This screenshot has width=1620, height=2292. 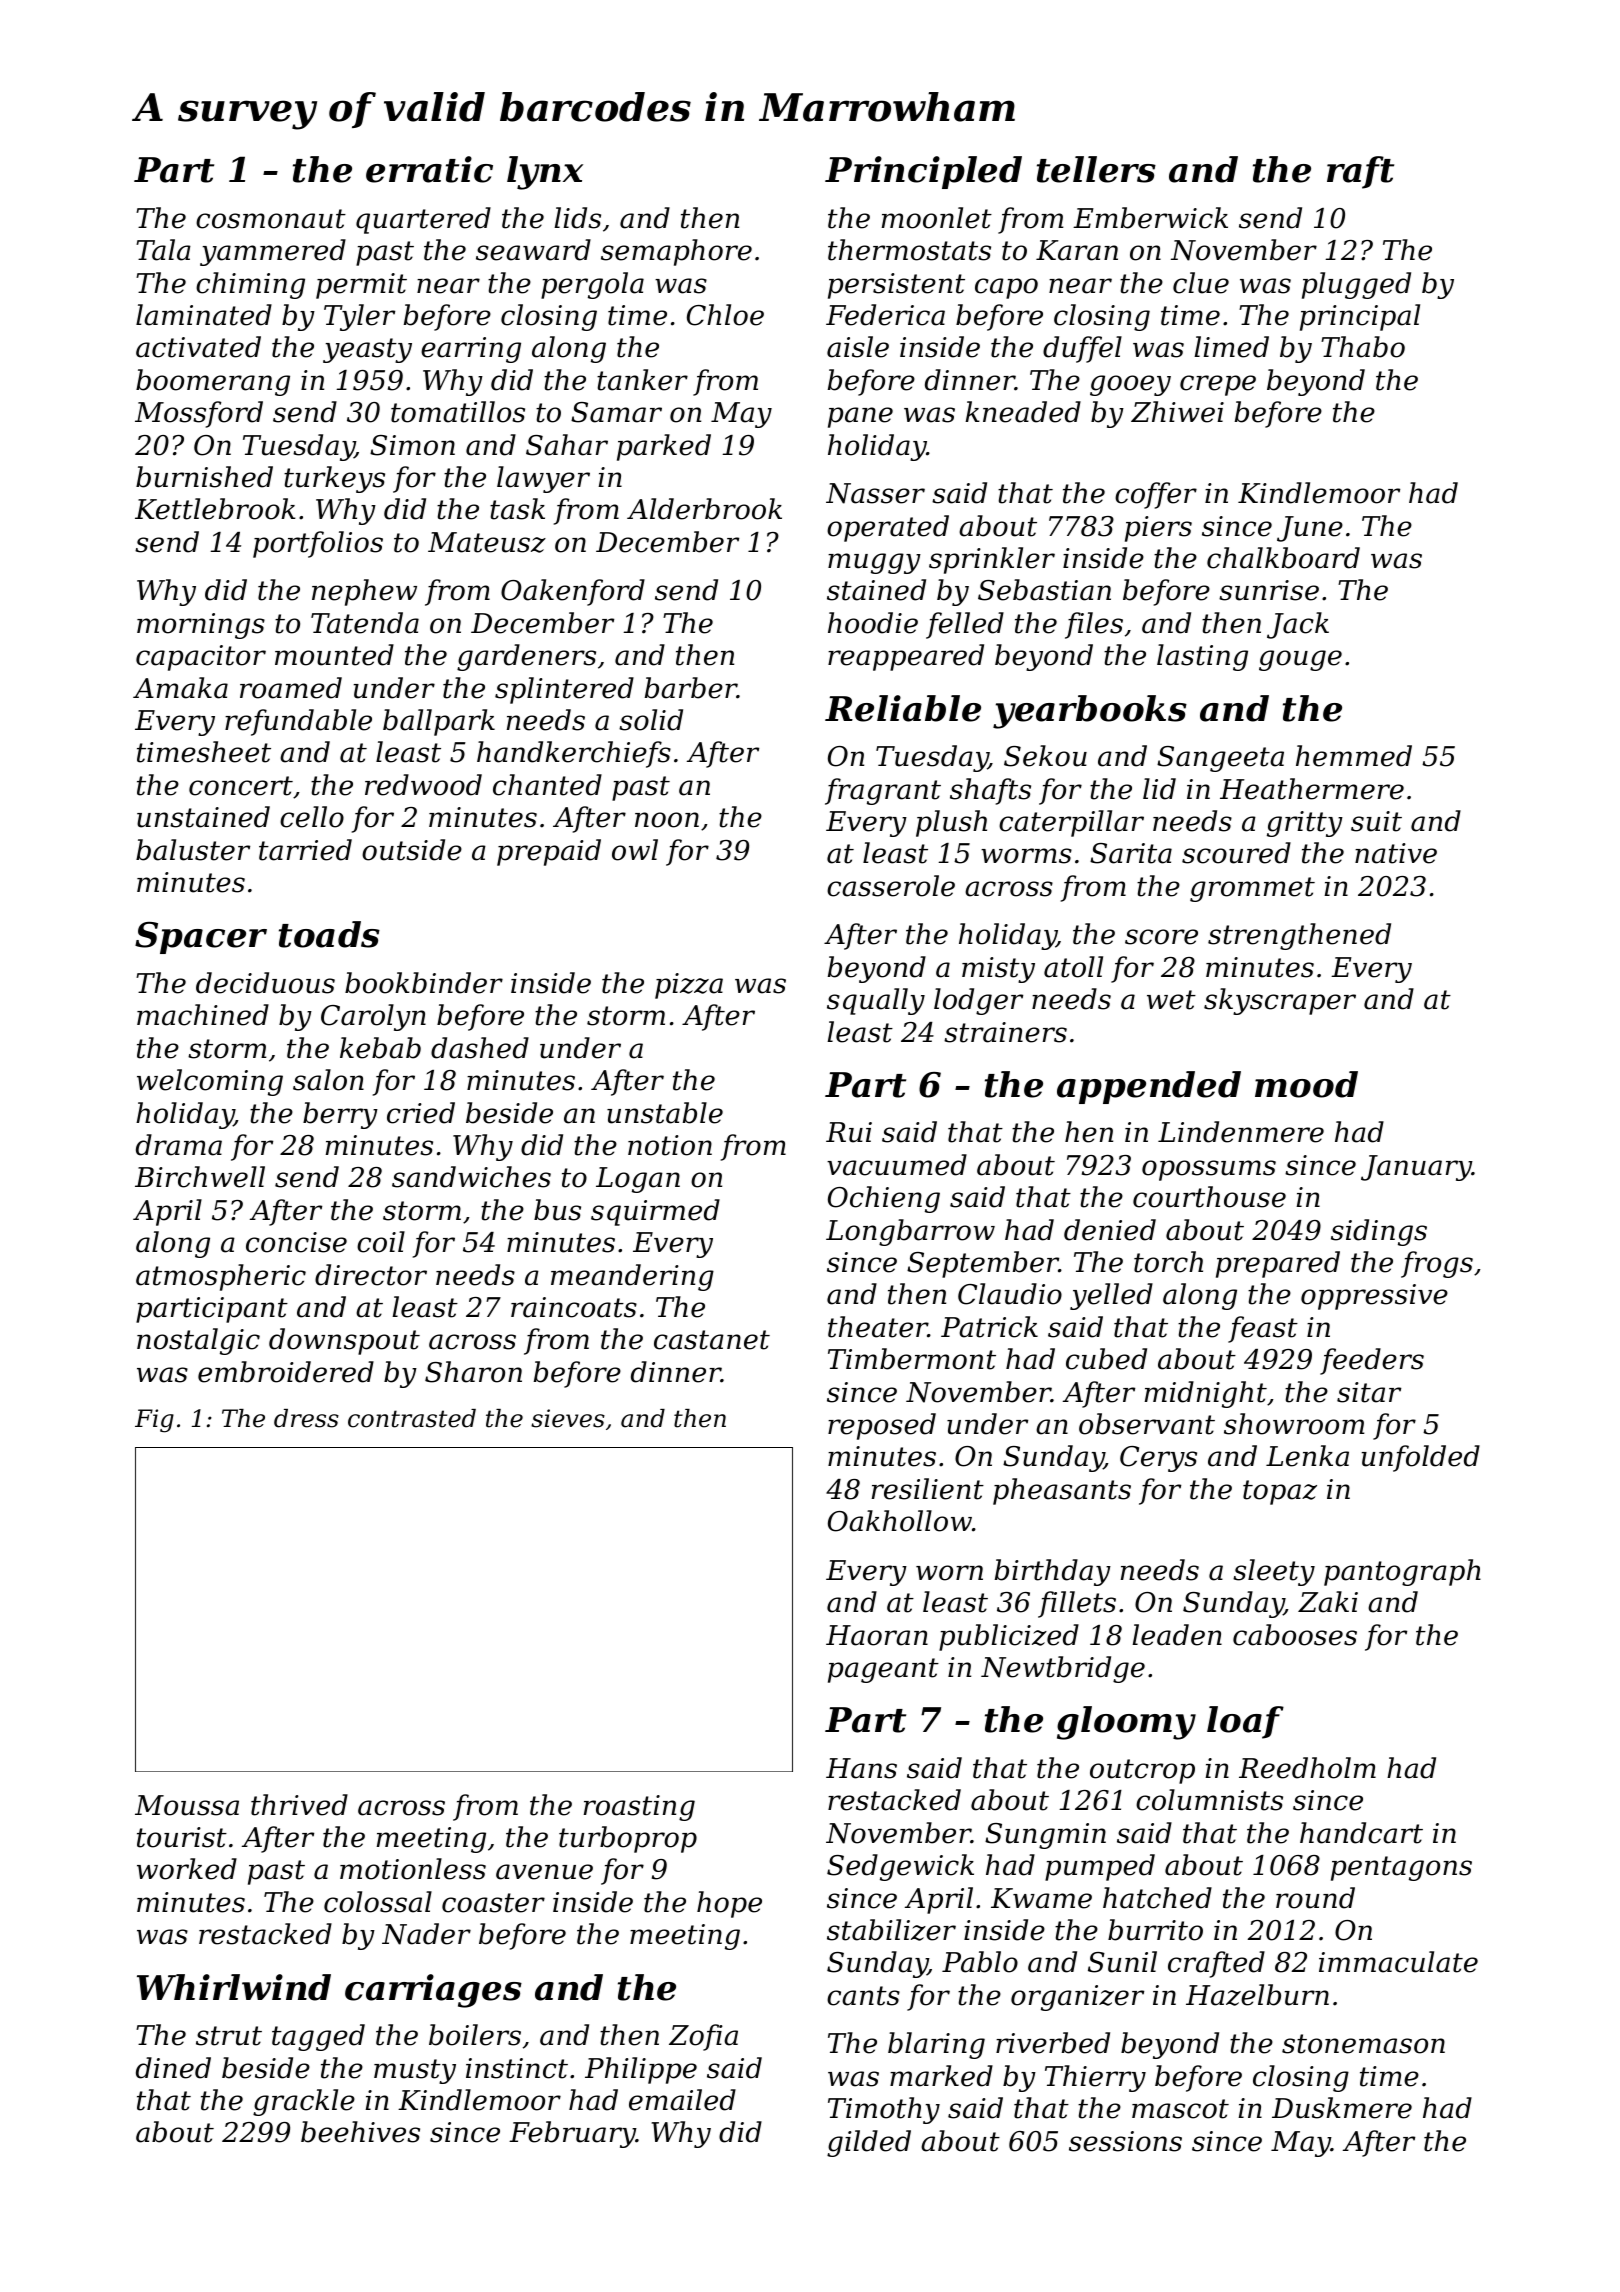 I want to click on Jack, so click(x=1298, y=625).
